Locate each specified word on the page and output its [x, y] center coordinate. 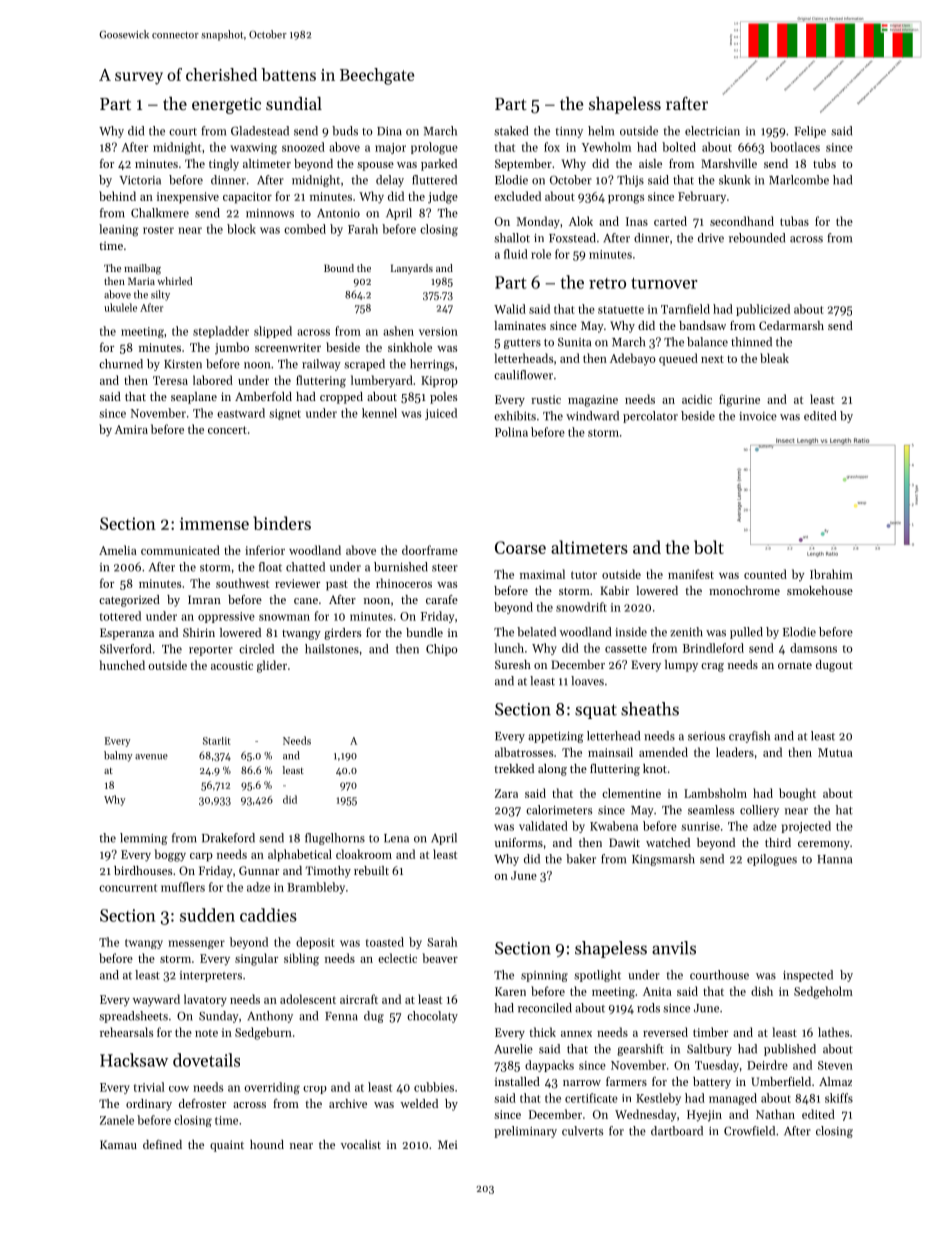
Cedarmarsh [791, 325]
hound [267, 1144]
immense [214, 523]
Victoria [140, 180]
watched [668, 842]
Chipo [442, 650]
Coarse [520, 547]
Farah [363, 229]
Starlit [217, 741]
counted [765, 574]
